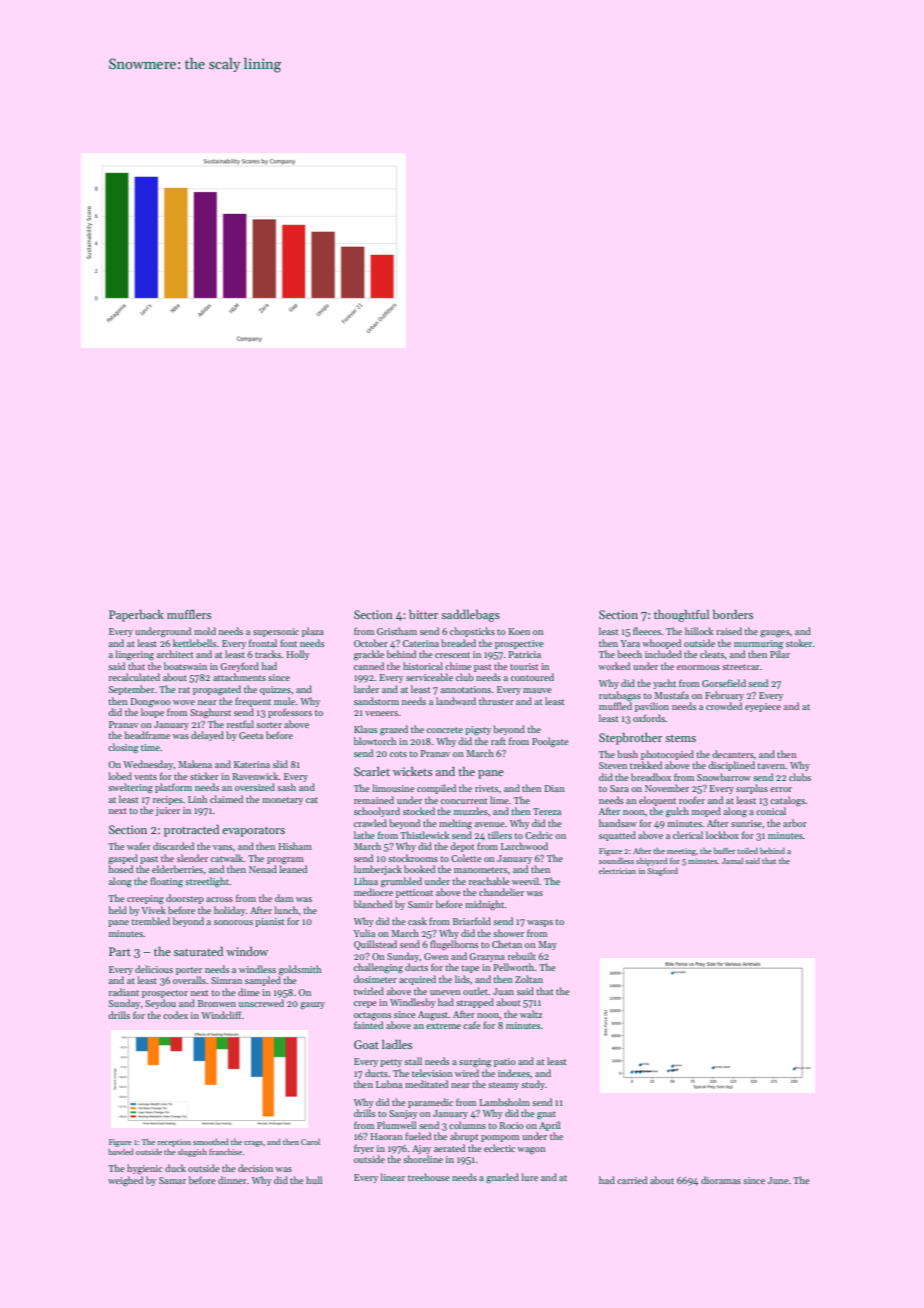  Describe the element at coordinates (531, 1014) in the screenshot. I see `waltz` at that location.
